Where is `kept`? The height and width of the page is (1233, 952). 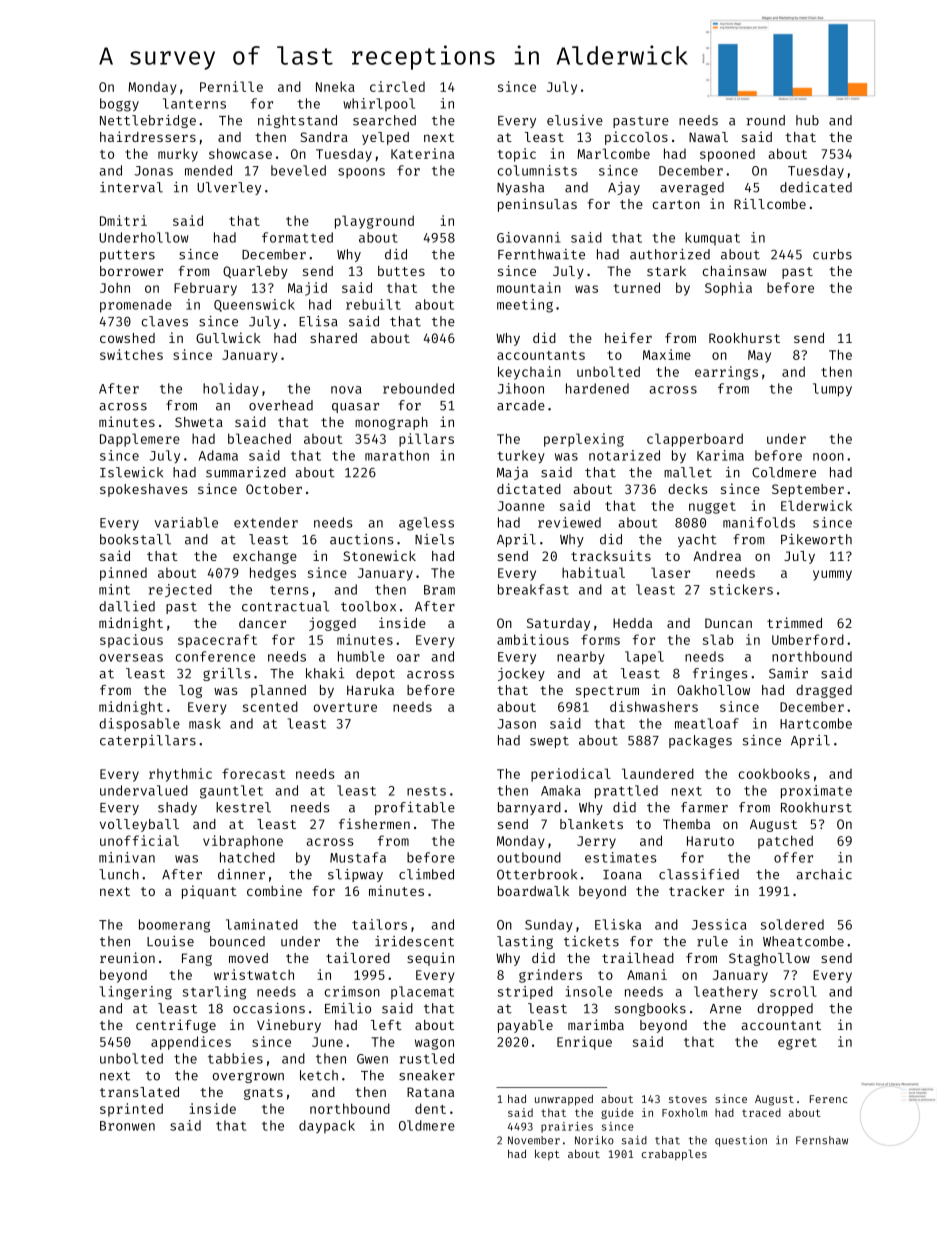 kept is located at coordinates (547, 1154).
